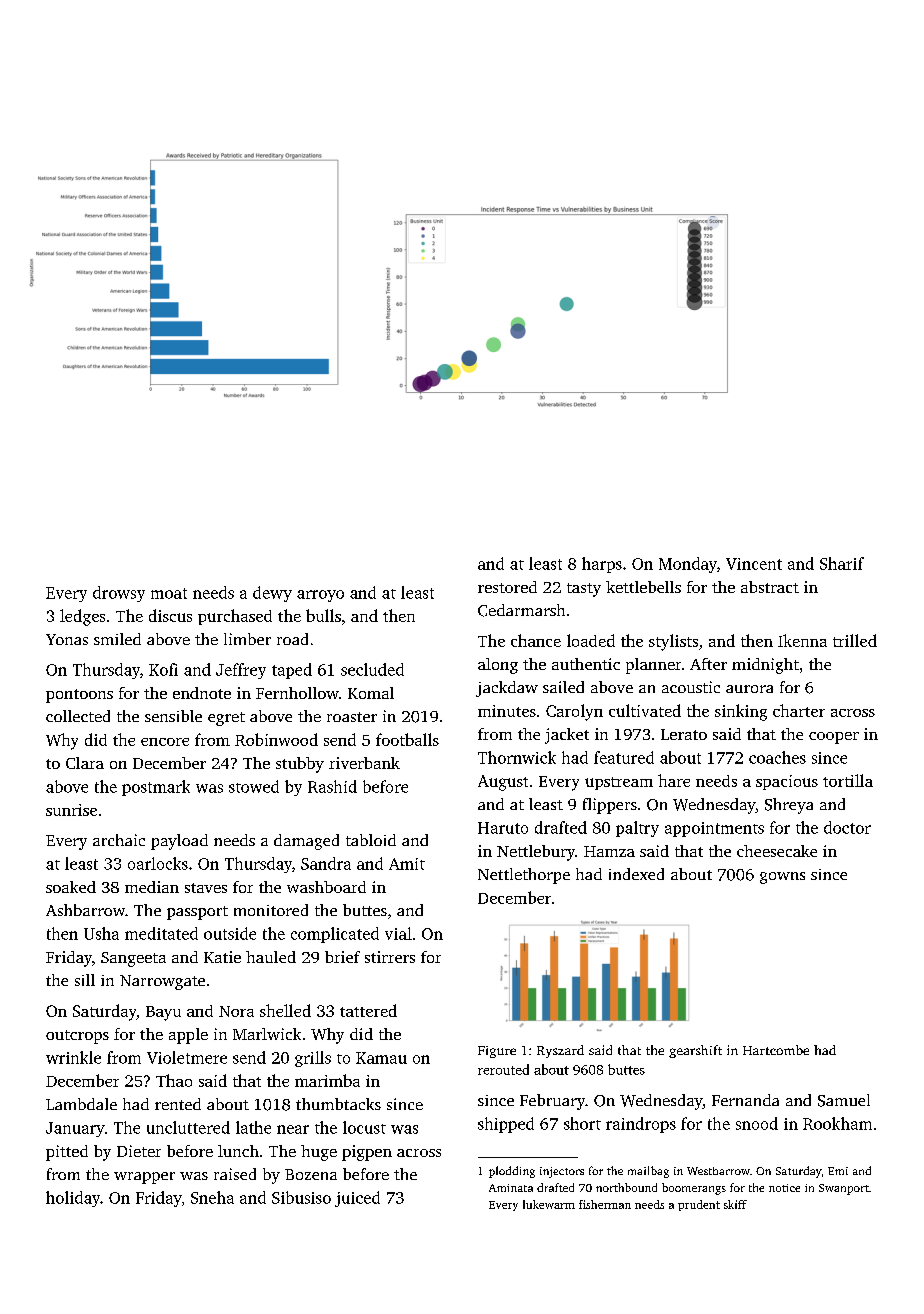 This document has width=924, height=1314. I want to click on vial, so click(398, 933).
